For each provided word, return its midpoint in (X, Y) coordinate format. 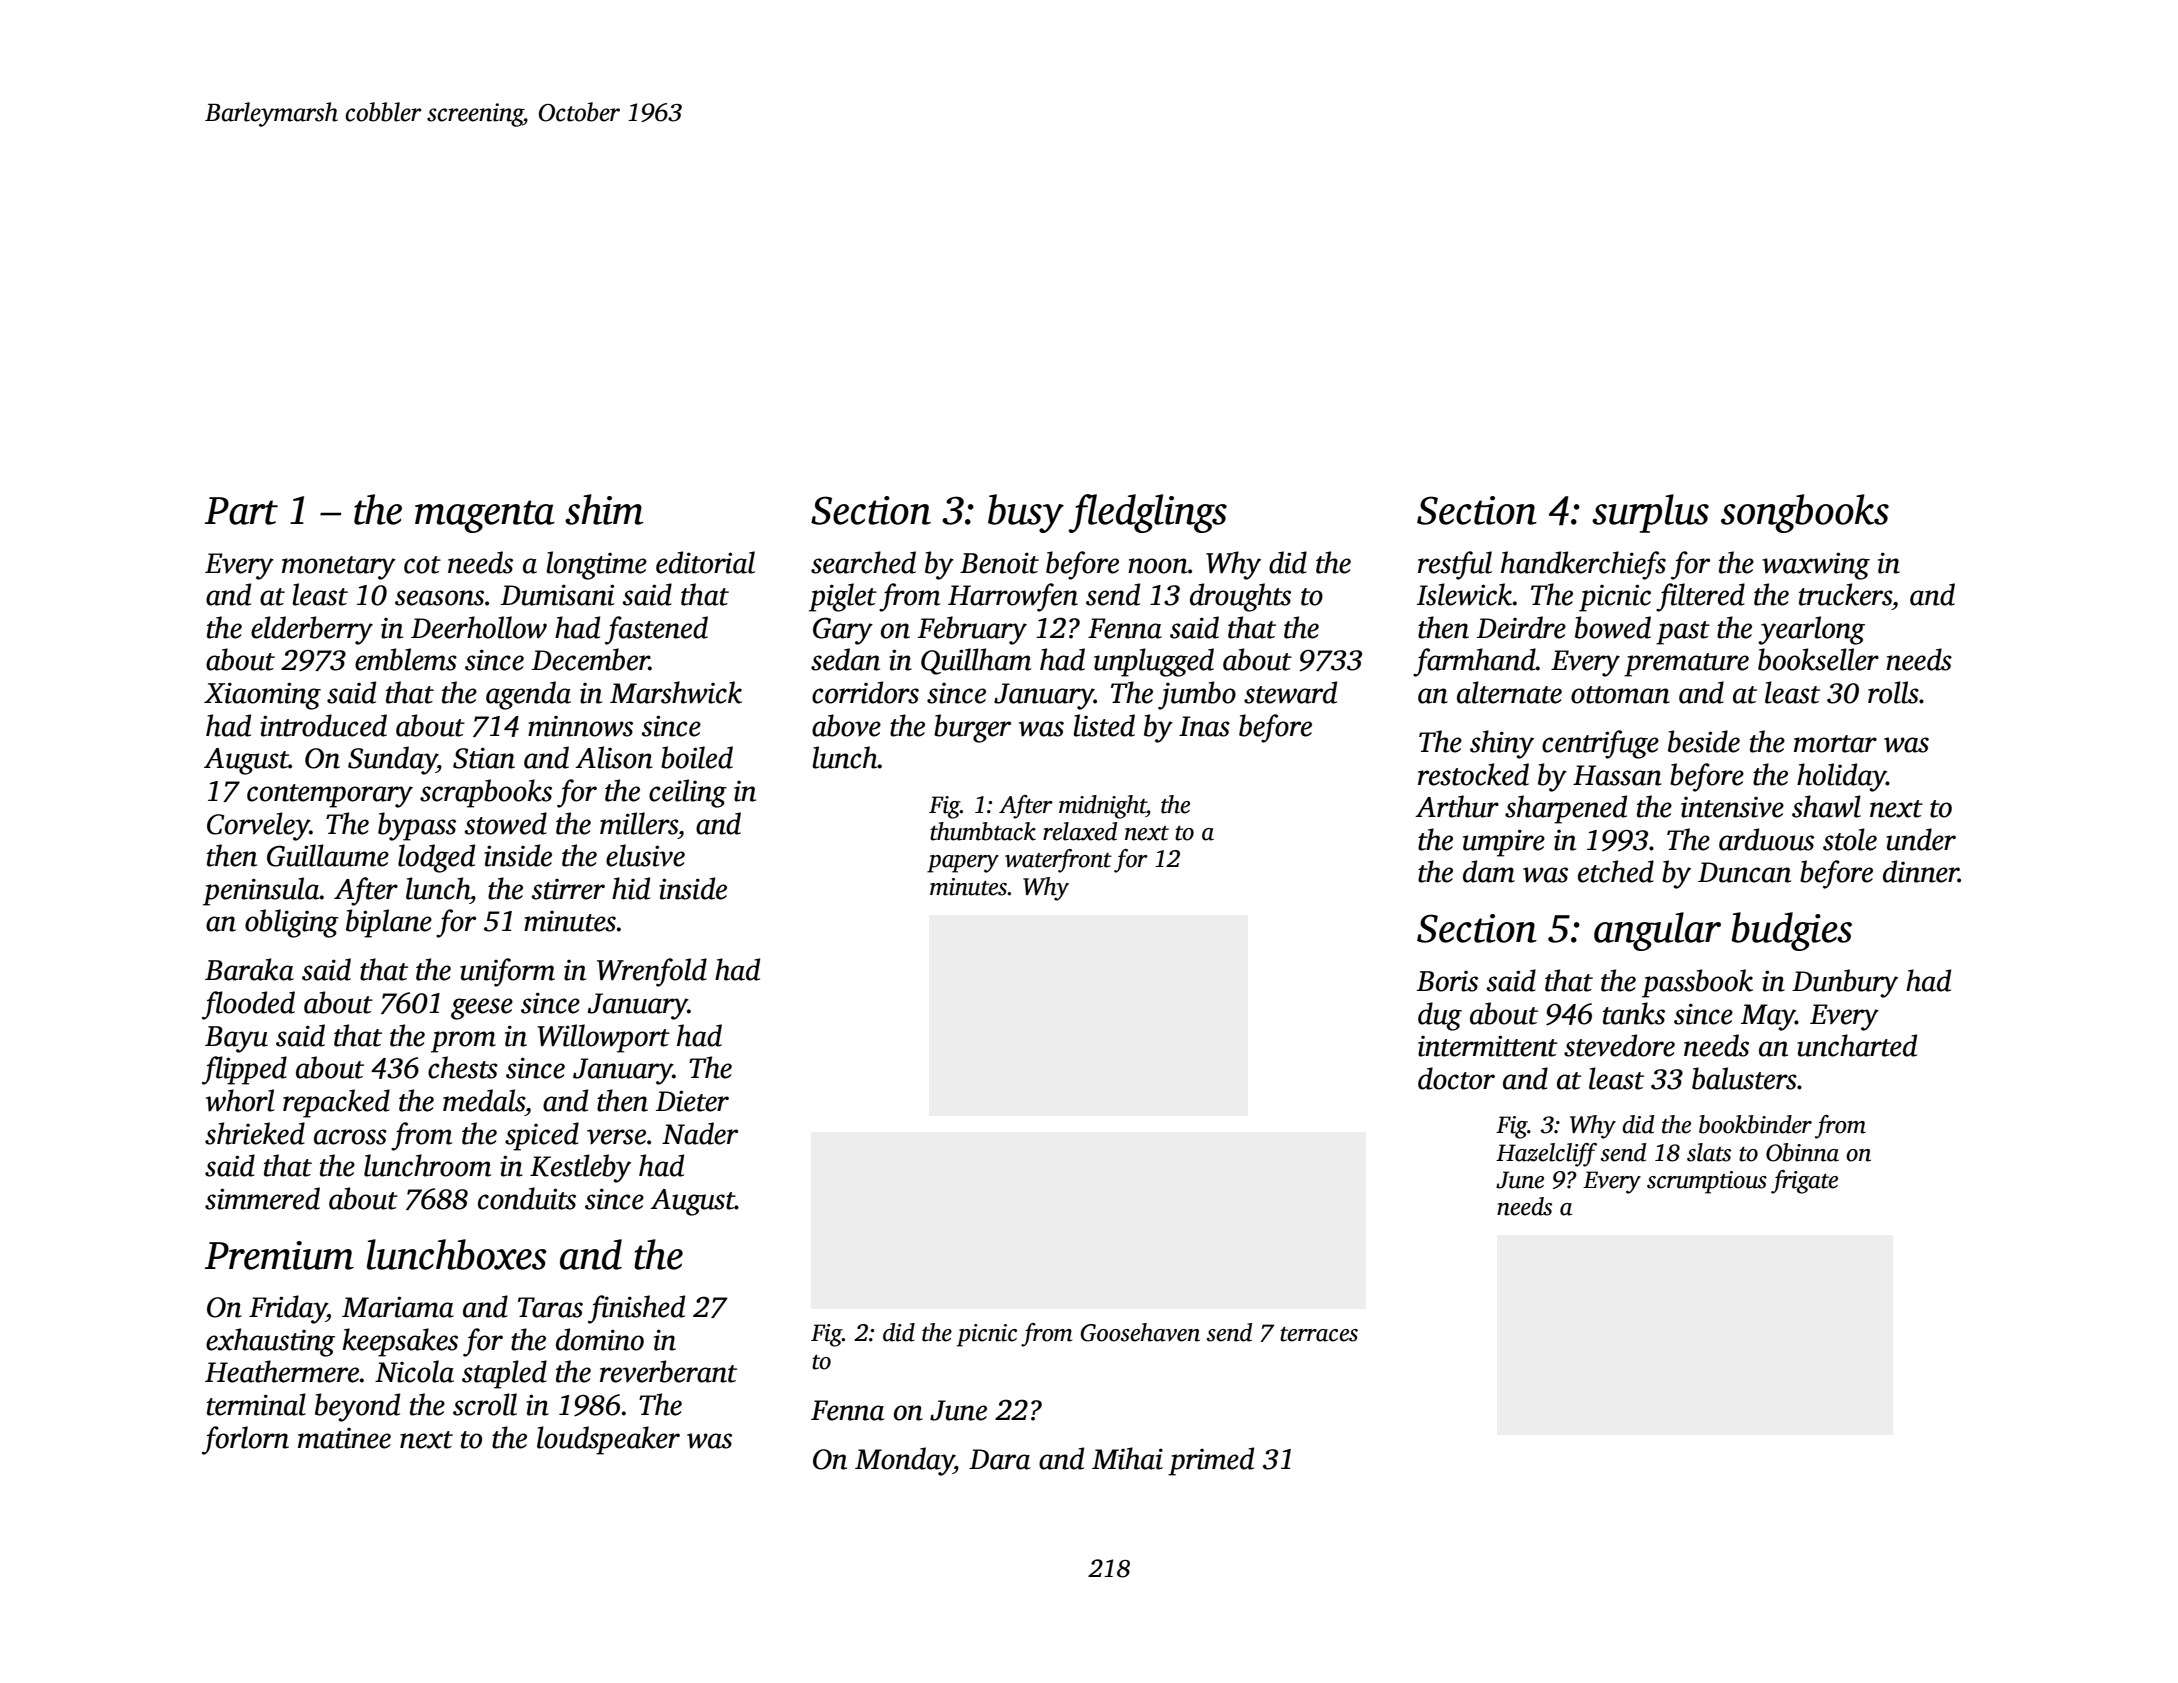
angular (1657, 931)
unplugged (1154, 662)
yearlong (1811, 630)
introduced (323, 725)
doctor (1456, 1078)
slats (1709, 1152)
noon (1158, 566)
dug (1440, 1016)
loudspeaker (608, 1440)
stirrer (568, 889)
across (350, 1137)
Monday (904, 1461)
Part (241, 511)
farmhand (1474, 662)
